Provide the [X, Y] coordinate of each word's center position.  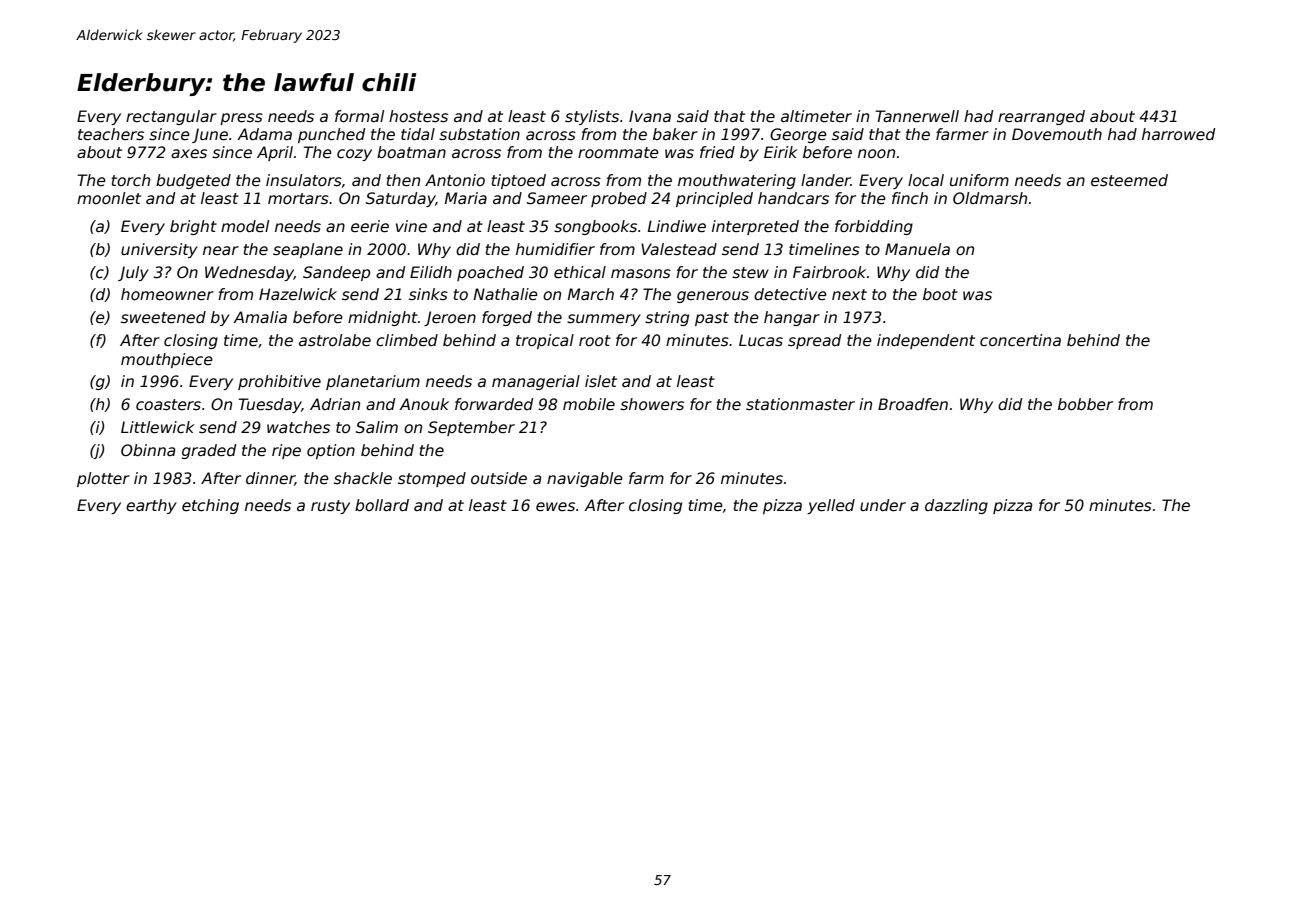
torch [131, 180]
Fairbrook [829, 272]
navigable [585, 479]
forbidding [874, 227]
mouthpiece [167, 360]
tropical [545, 341]
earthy [151, 506]
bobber [1085, 404]
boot [940, 294]
